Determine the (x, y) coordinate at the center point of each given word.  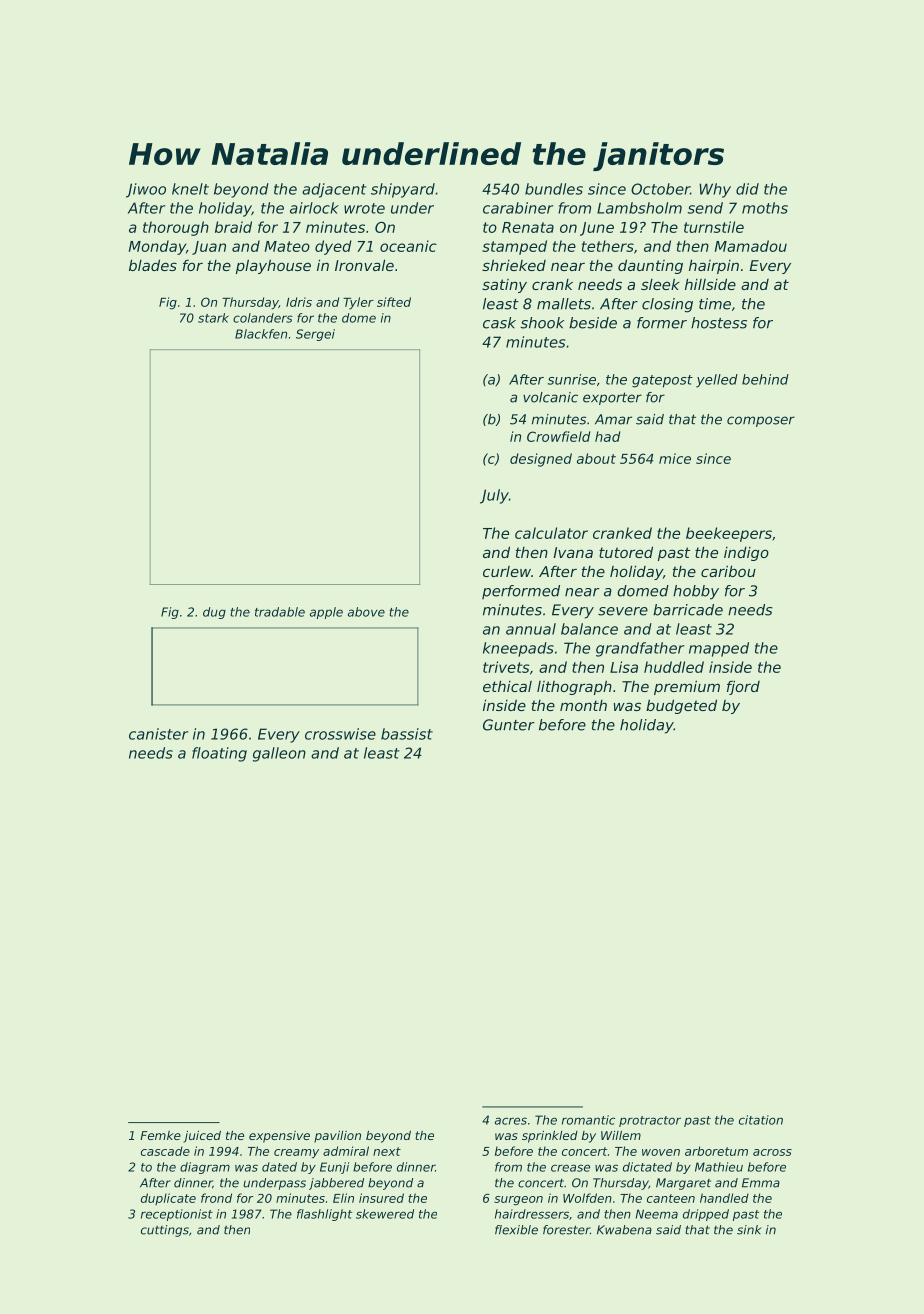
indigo (746, 554)
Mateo (287, 246)
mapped (719, 649)
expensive (279, 1137)
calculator (551, 533)
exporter (612, 398)
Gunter (509, 725)
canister (158, 734)
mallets (564, 304)
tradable (280, 612)
